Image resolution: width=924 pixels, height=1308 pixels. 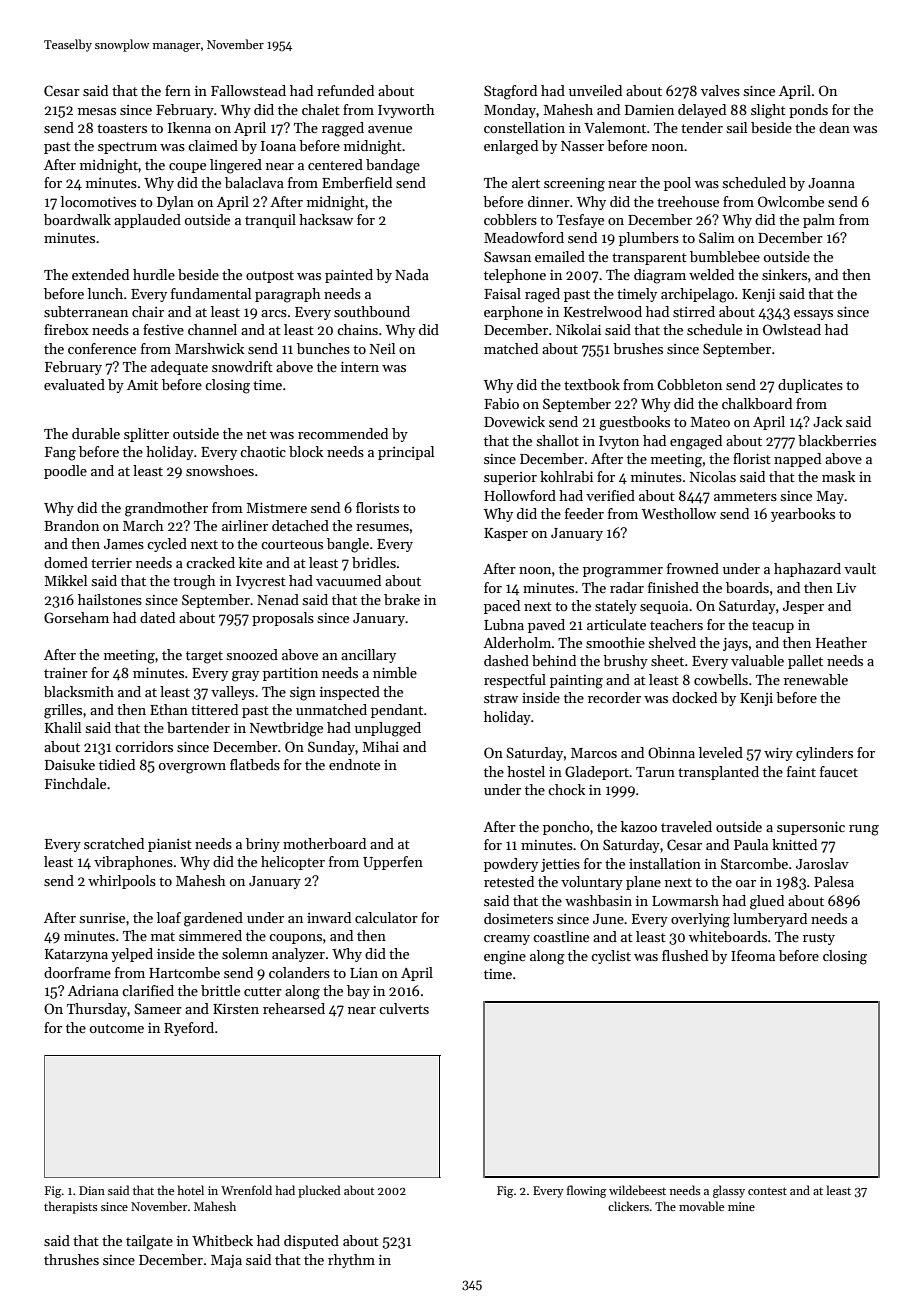 What do you see at coordinates (246, 1190) in the document?
I see `Wrenfold` at bounding box center [246, 1190].
